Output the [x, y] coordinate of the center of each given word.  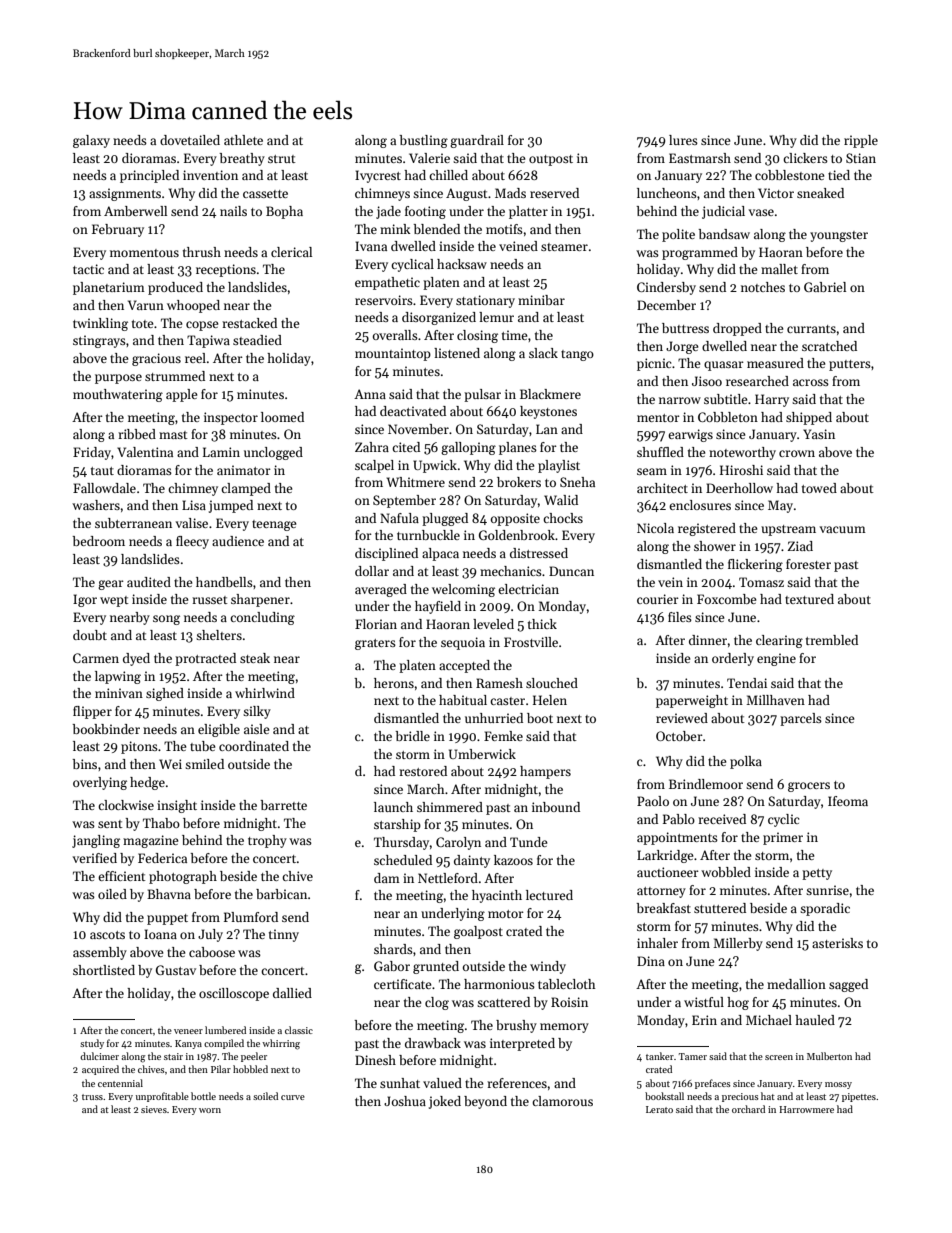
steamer [564, 247]
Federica [162, 858]
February [118, 230]
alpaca [440, 554]
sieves [154, 1109]
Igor [85, 600]
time [515, 335]
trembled [832, 640]
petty [817, 874]
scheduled [403, 860]
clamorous [562, 1101]
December [666, 305]
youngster [839, 236]
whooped [193, 306]
